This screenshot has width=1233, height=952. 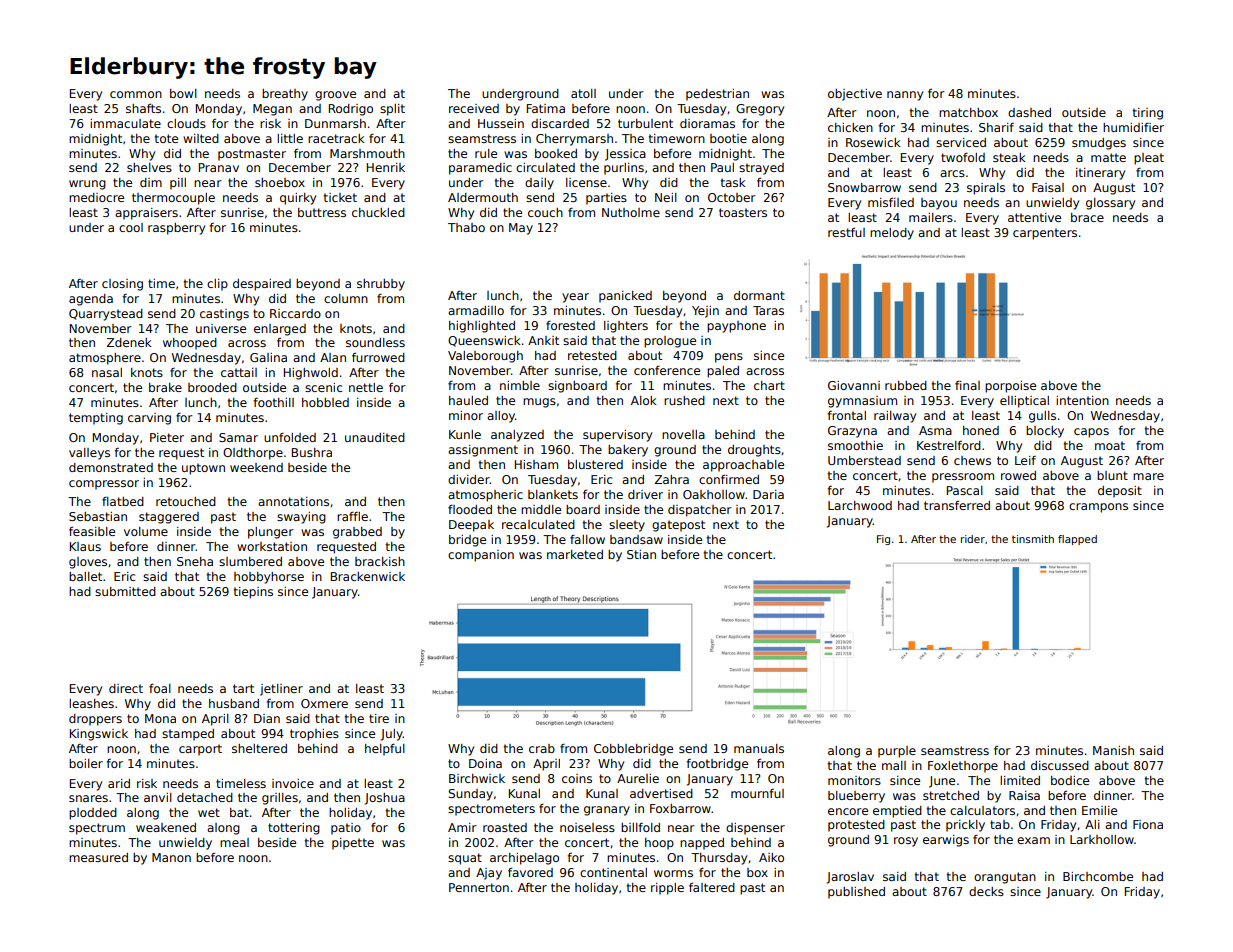 What do you see at coordinates (864, 187) in the screenshot?
I see `Snowbarrow` at bounding box center [864, 187].
